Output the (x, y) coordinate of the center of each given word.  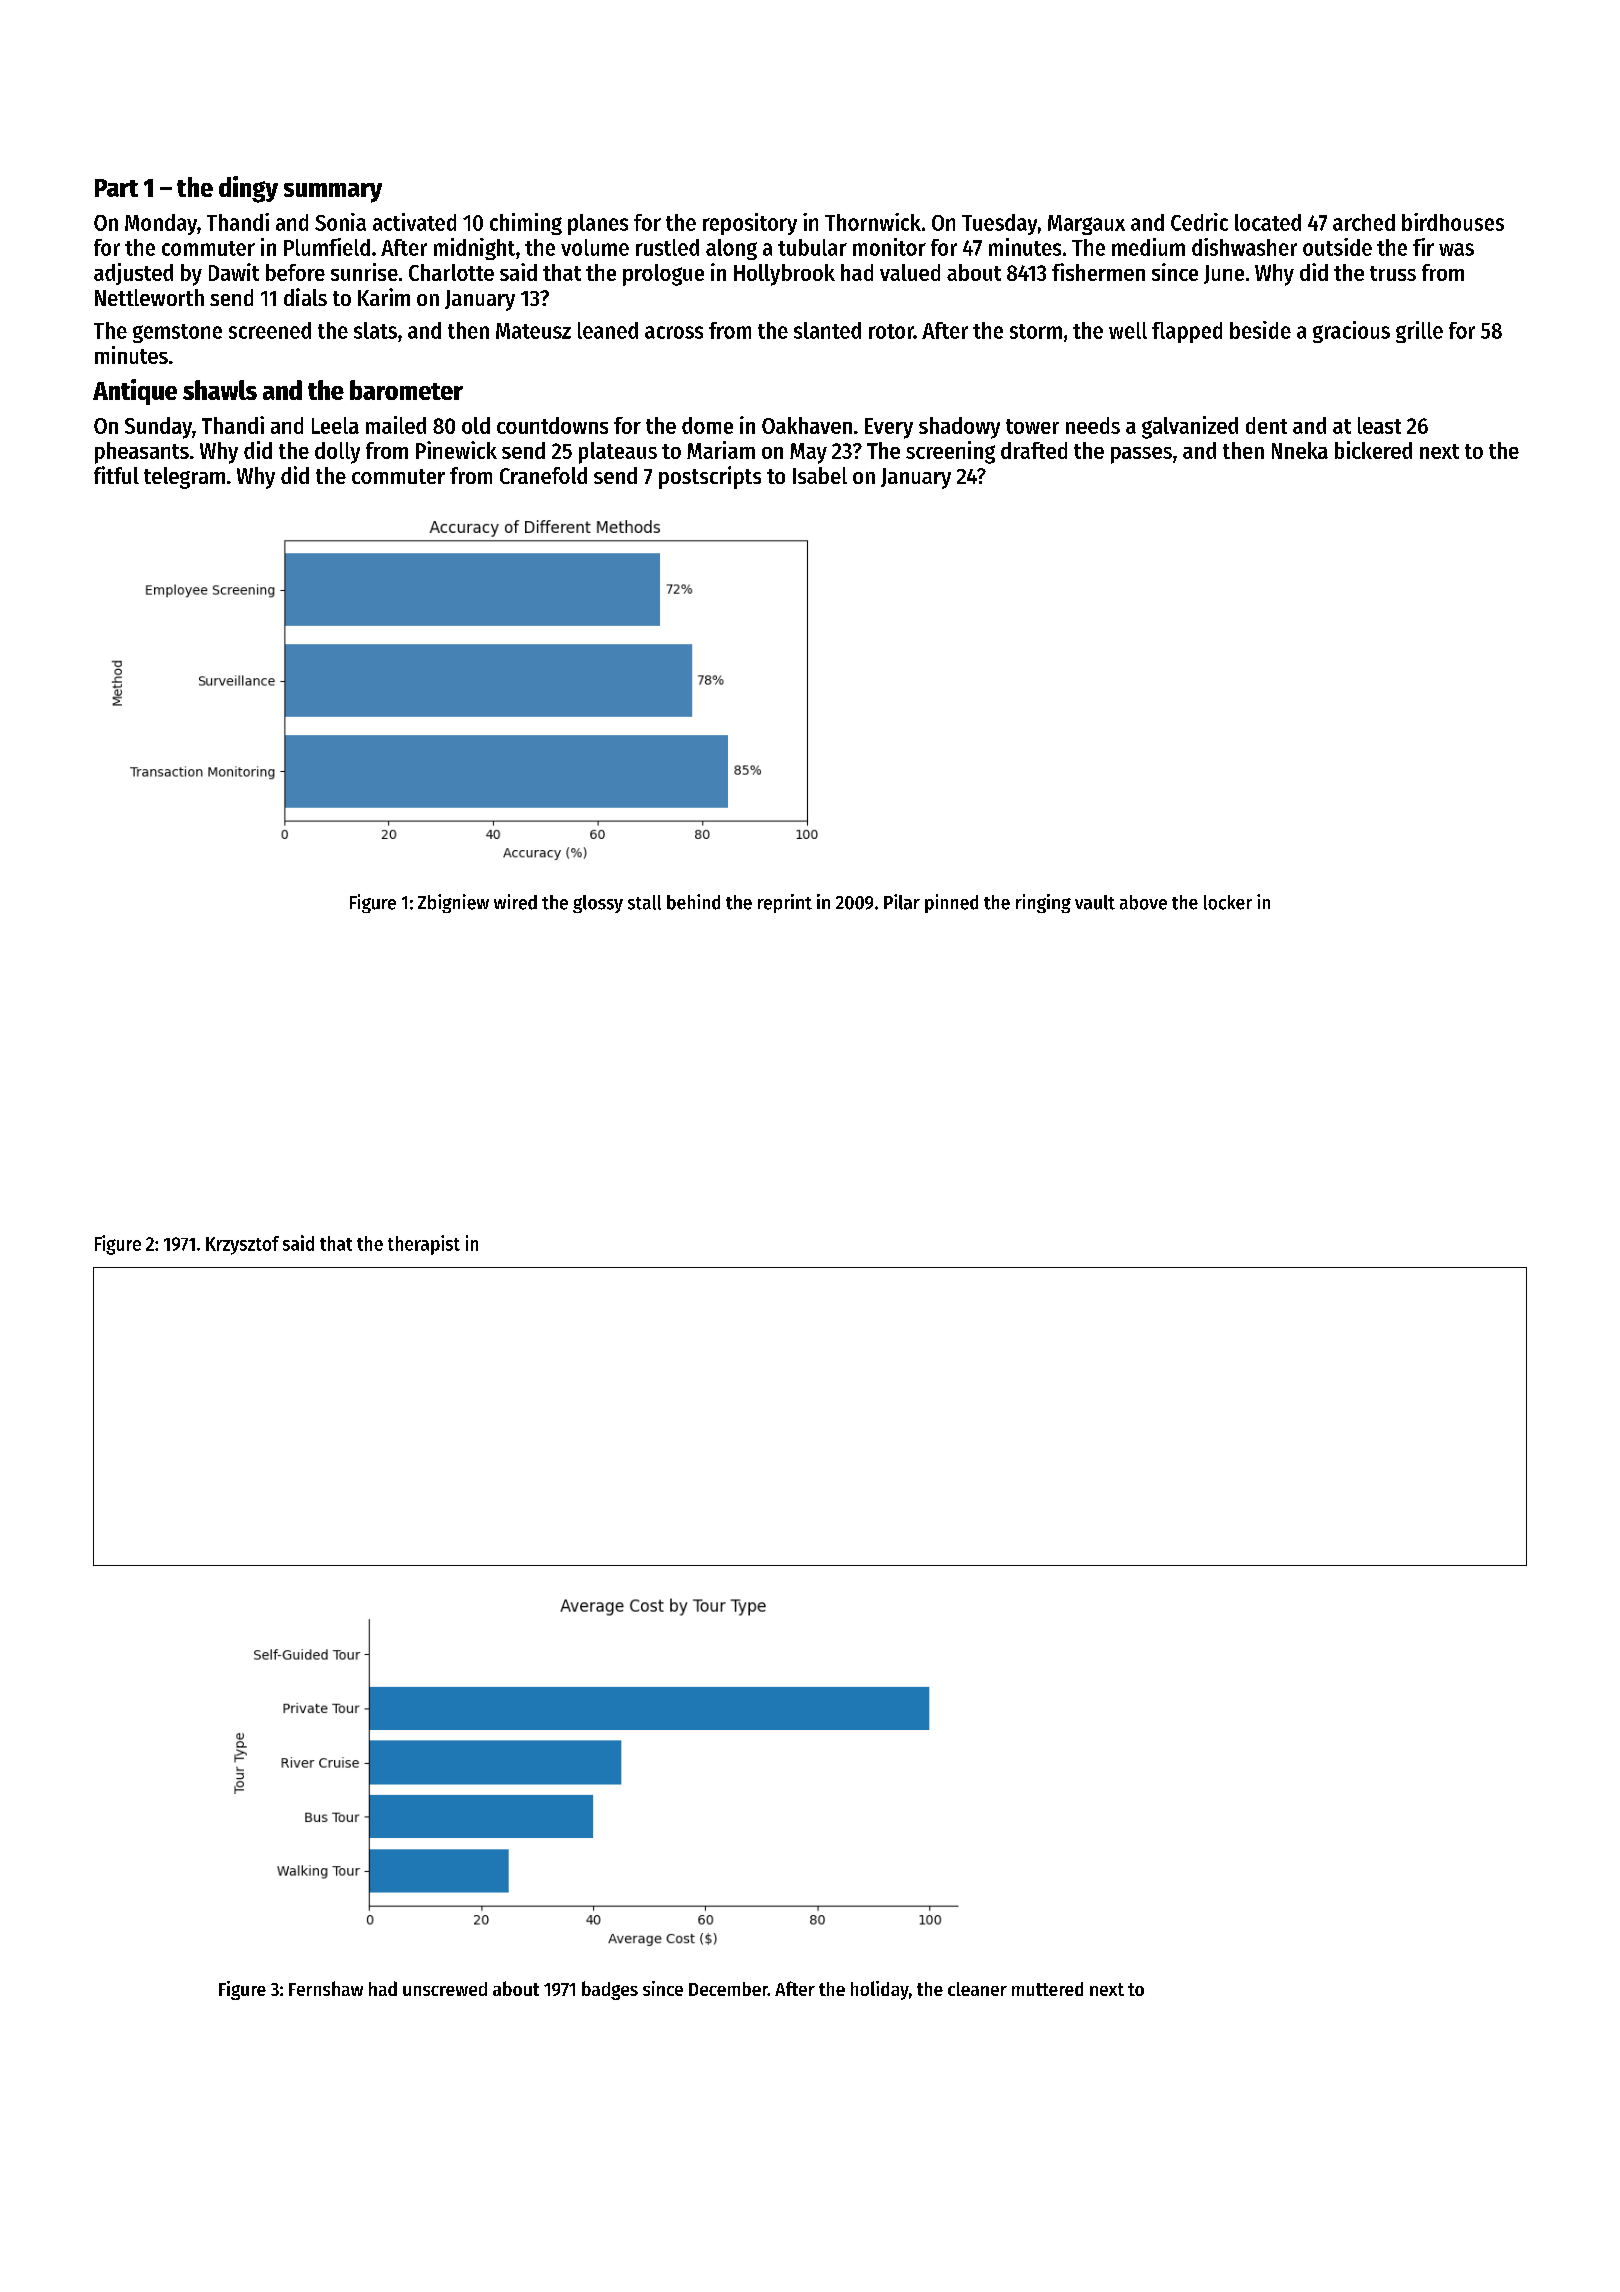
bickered (1373, 450)
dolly (337, 453)
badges (610, 1990)
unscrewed (445, 1989)
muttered (1047, 1989)
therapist (424, 1245)
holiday (880, 1990)
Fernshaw (326, 1988)
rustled (667, 247)
